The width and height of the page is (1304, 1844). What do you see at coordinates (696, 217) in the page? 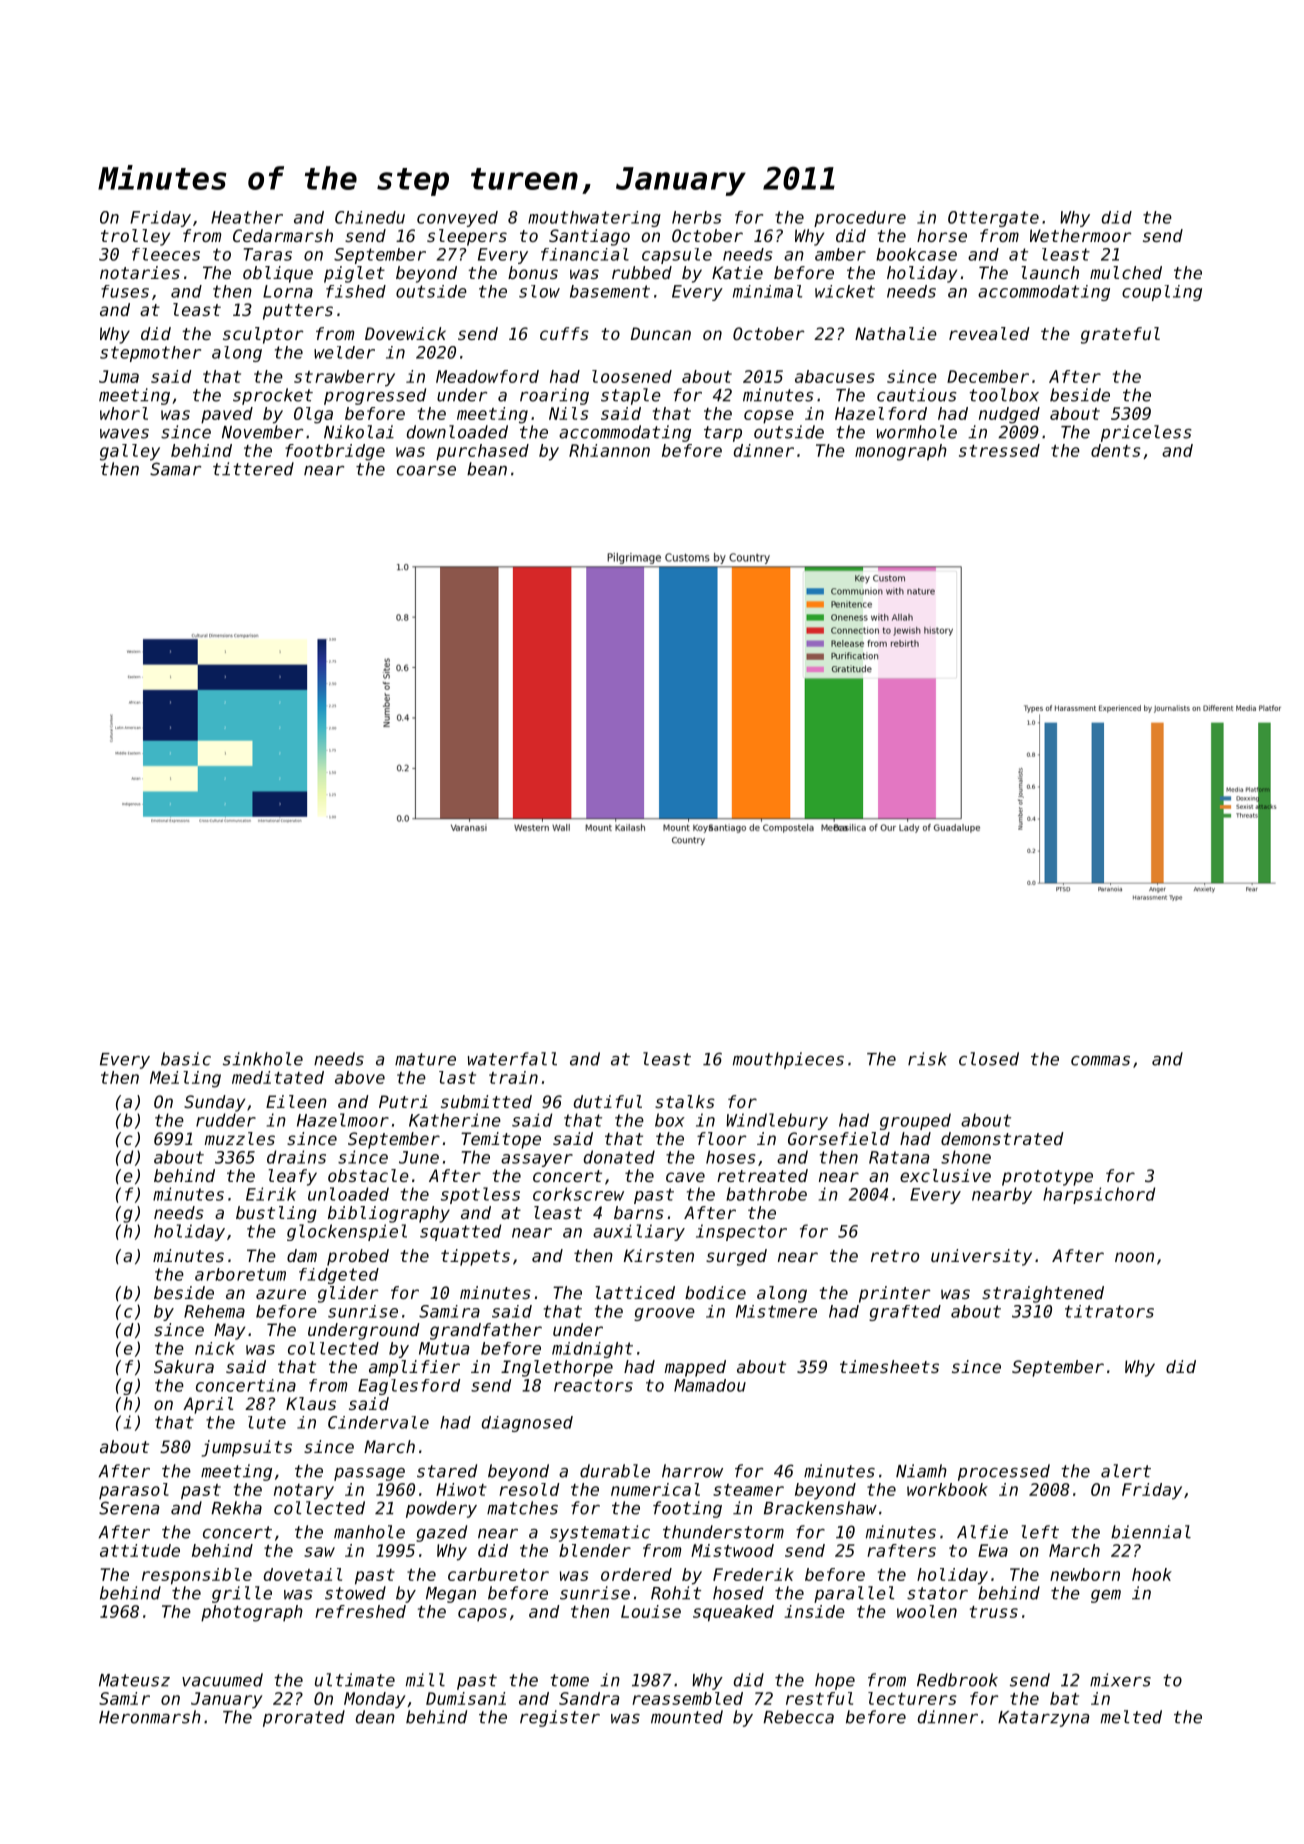
I see `herbs` at bounding box center [696, 217].
